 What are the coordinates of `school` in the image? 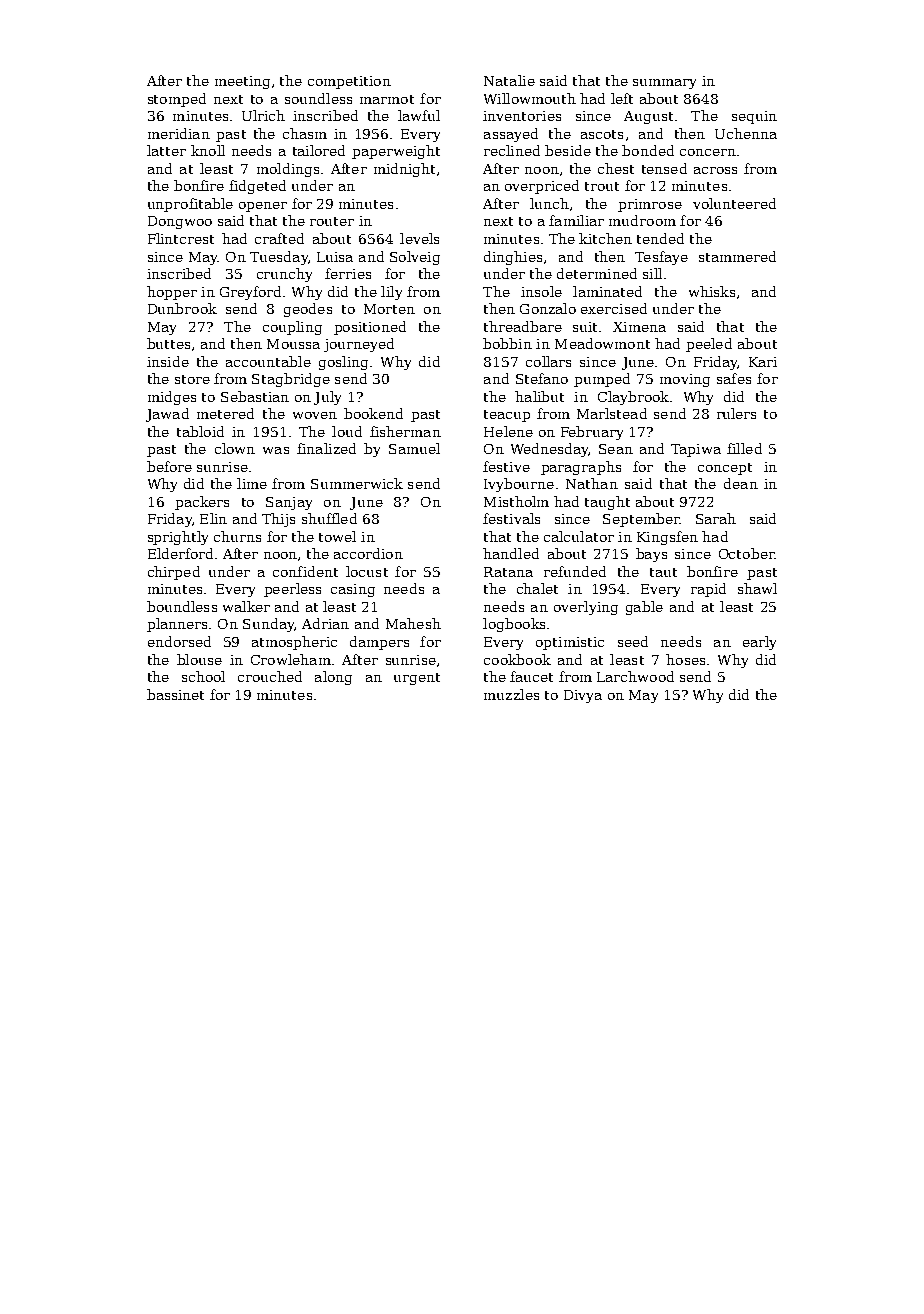 It's located at (203, 676).
